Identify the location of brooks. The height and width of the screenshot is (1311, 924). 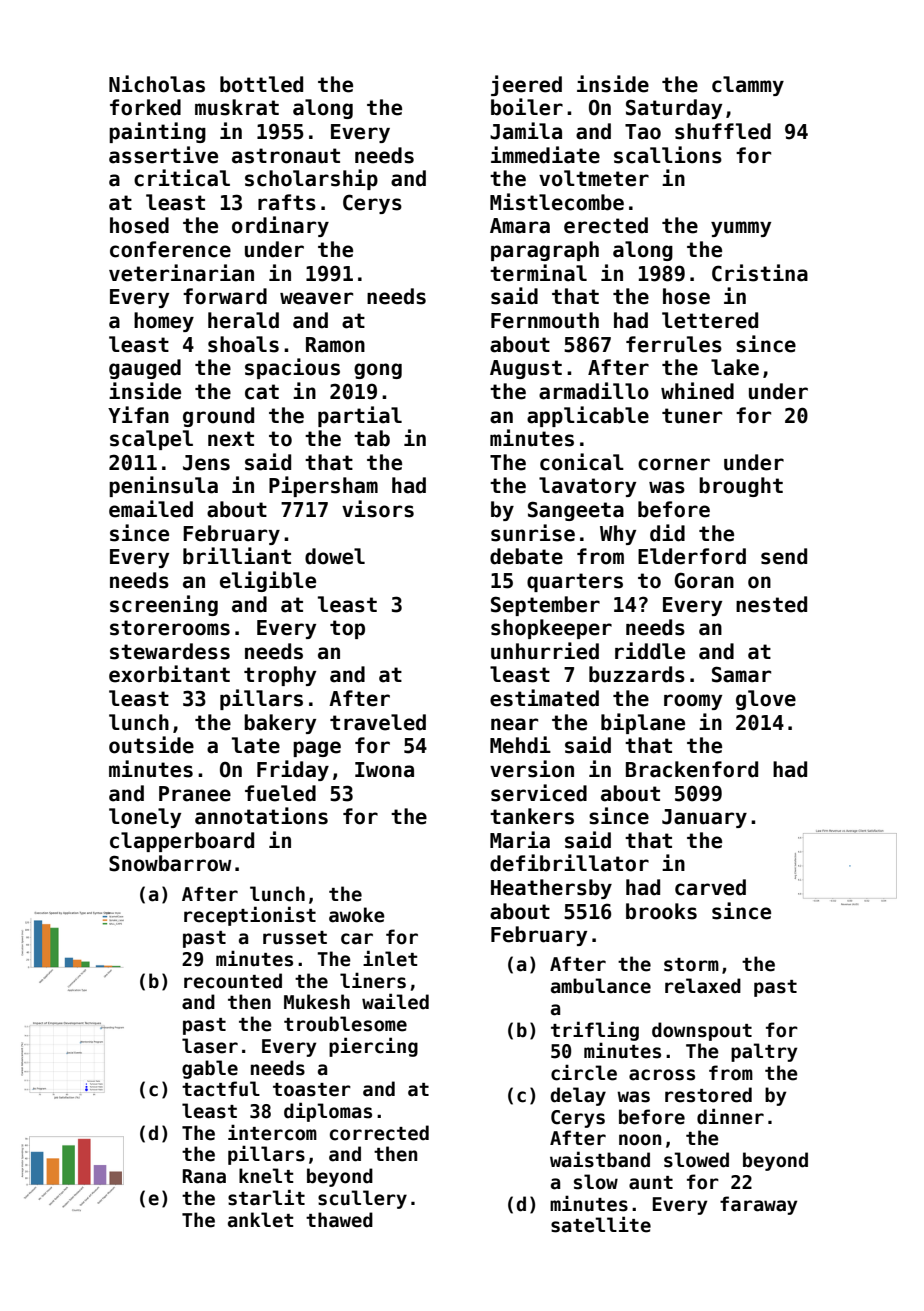
(661, 911).
